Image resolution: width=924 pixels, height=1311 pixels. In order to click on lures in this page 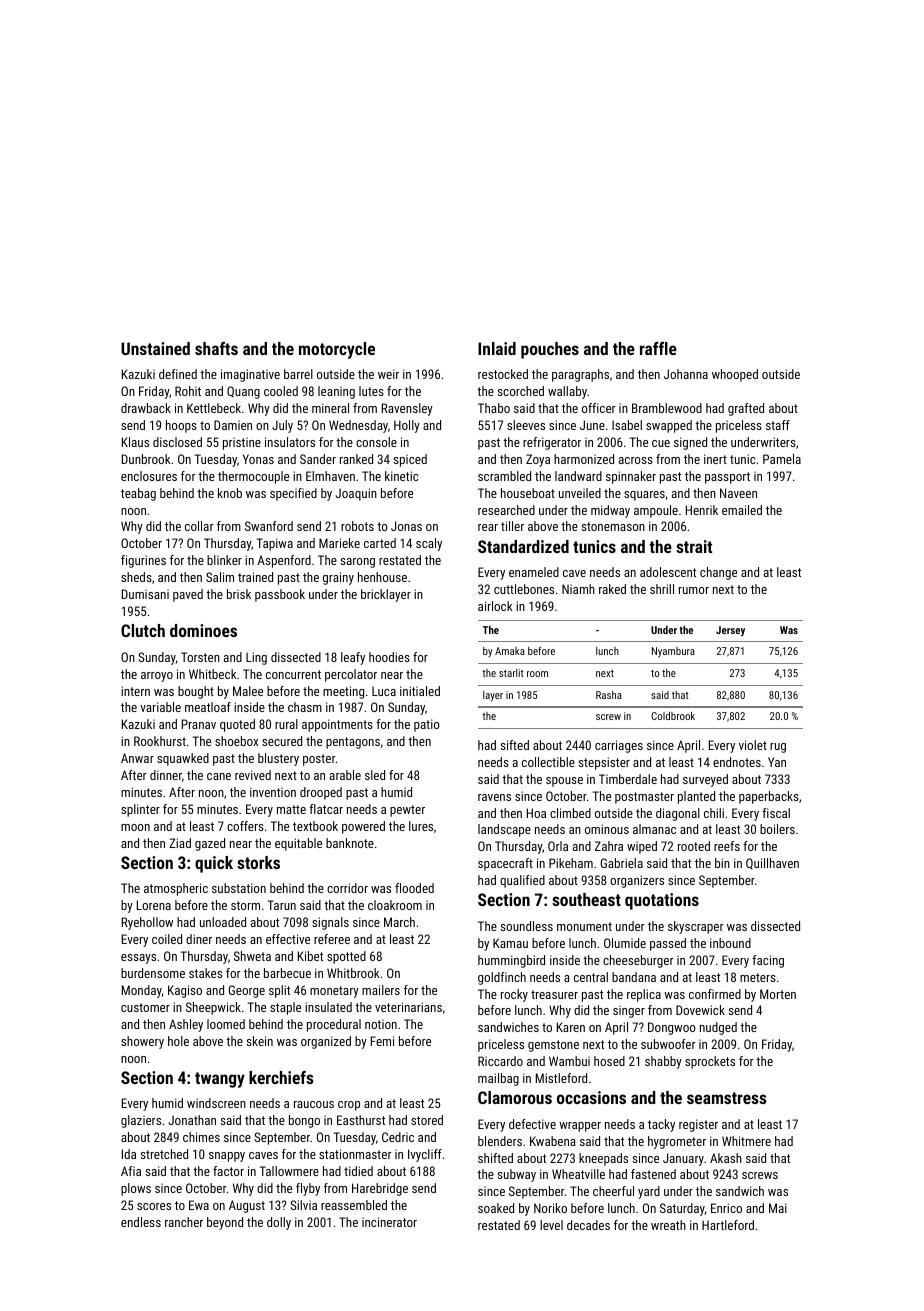, I will do `click(421, 826)`.
